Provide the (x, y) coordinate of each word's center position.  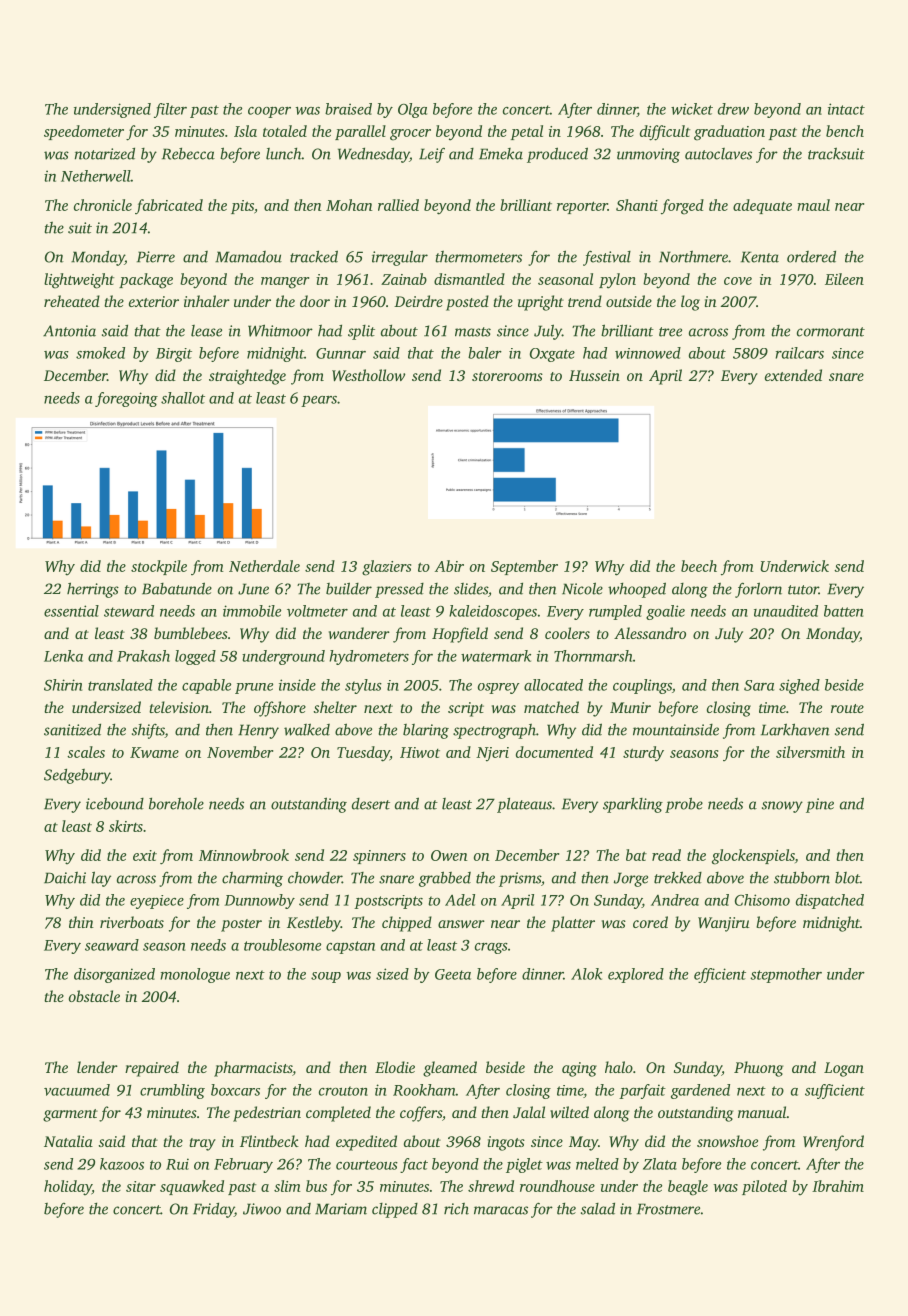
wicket (692, 109)
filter (170, 110)
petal (527, 132)
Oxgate (552, 355)
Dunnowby (260, 901)
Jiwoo (262, 1209)
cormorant (831, 332)
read (666, 855)
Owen (449, 855)
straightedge (247, 377)
